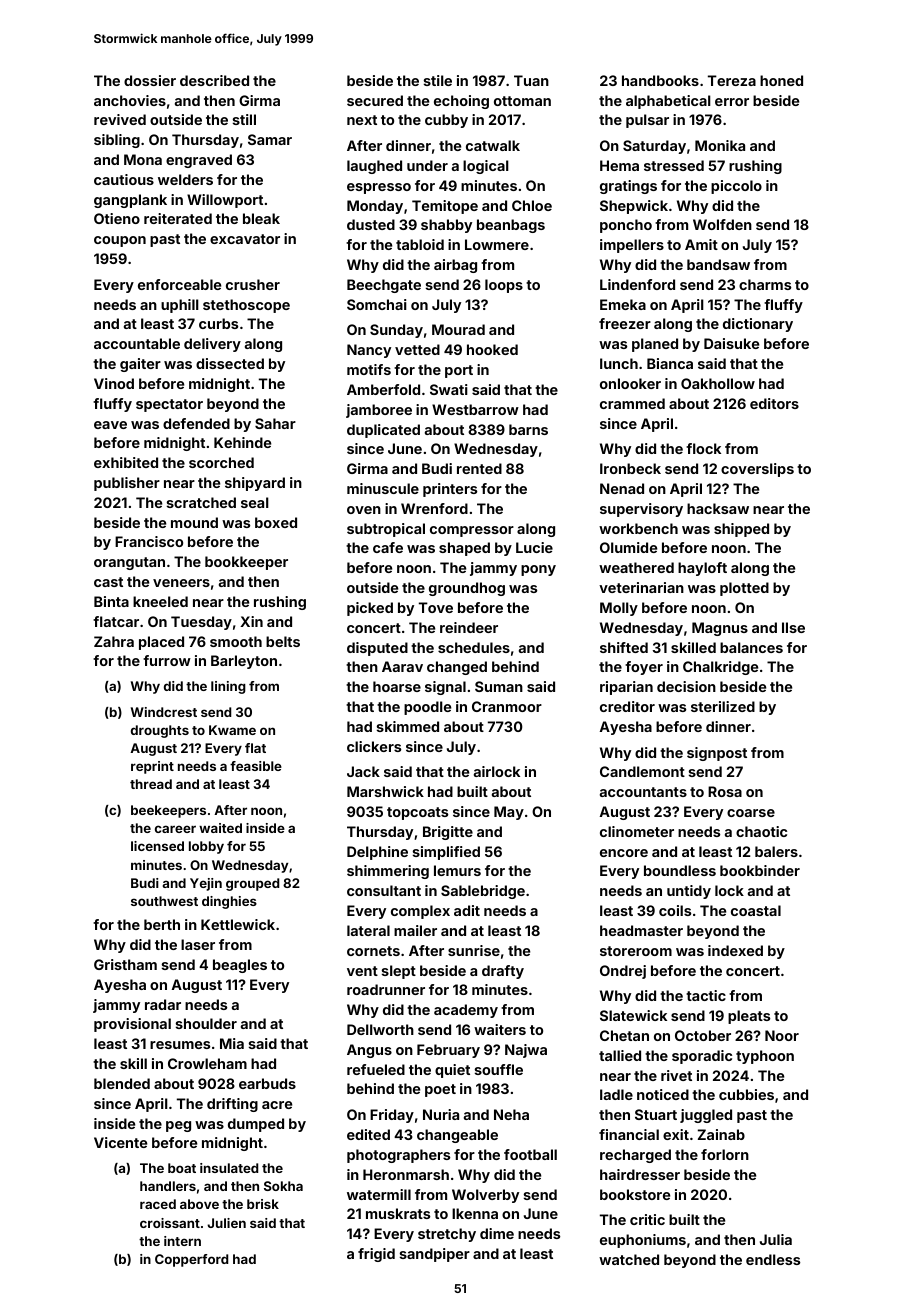 This image has height=1316, width=908. I want to click on editors, so click(774, 403).
